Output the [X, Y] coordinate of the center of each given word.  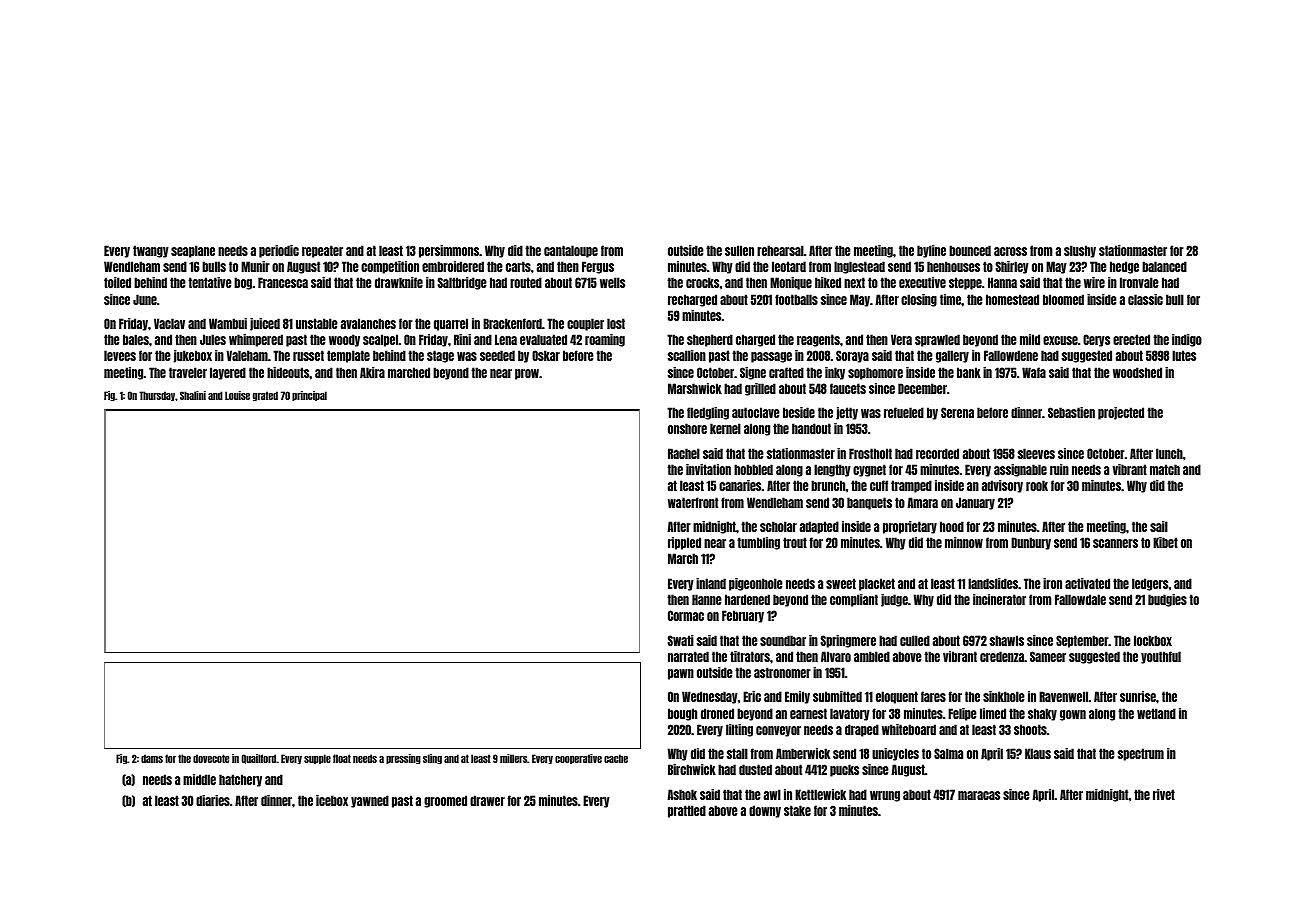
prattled [687, 811]
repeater [322, 251]
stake [797, 810]
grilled [760, 389]
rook [1037, 485]
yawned [370, 801]
